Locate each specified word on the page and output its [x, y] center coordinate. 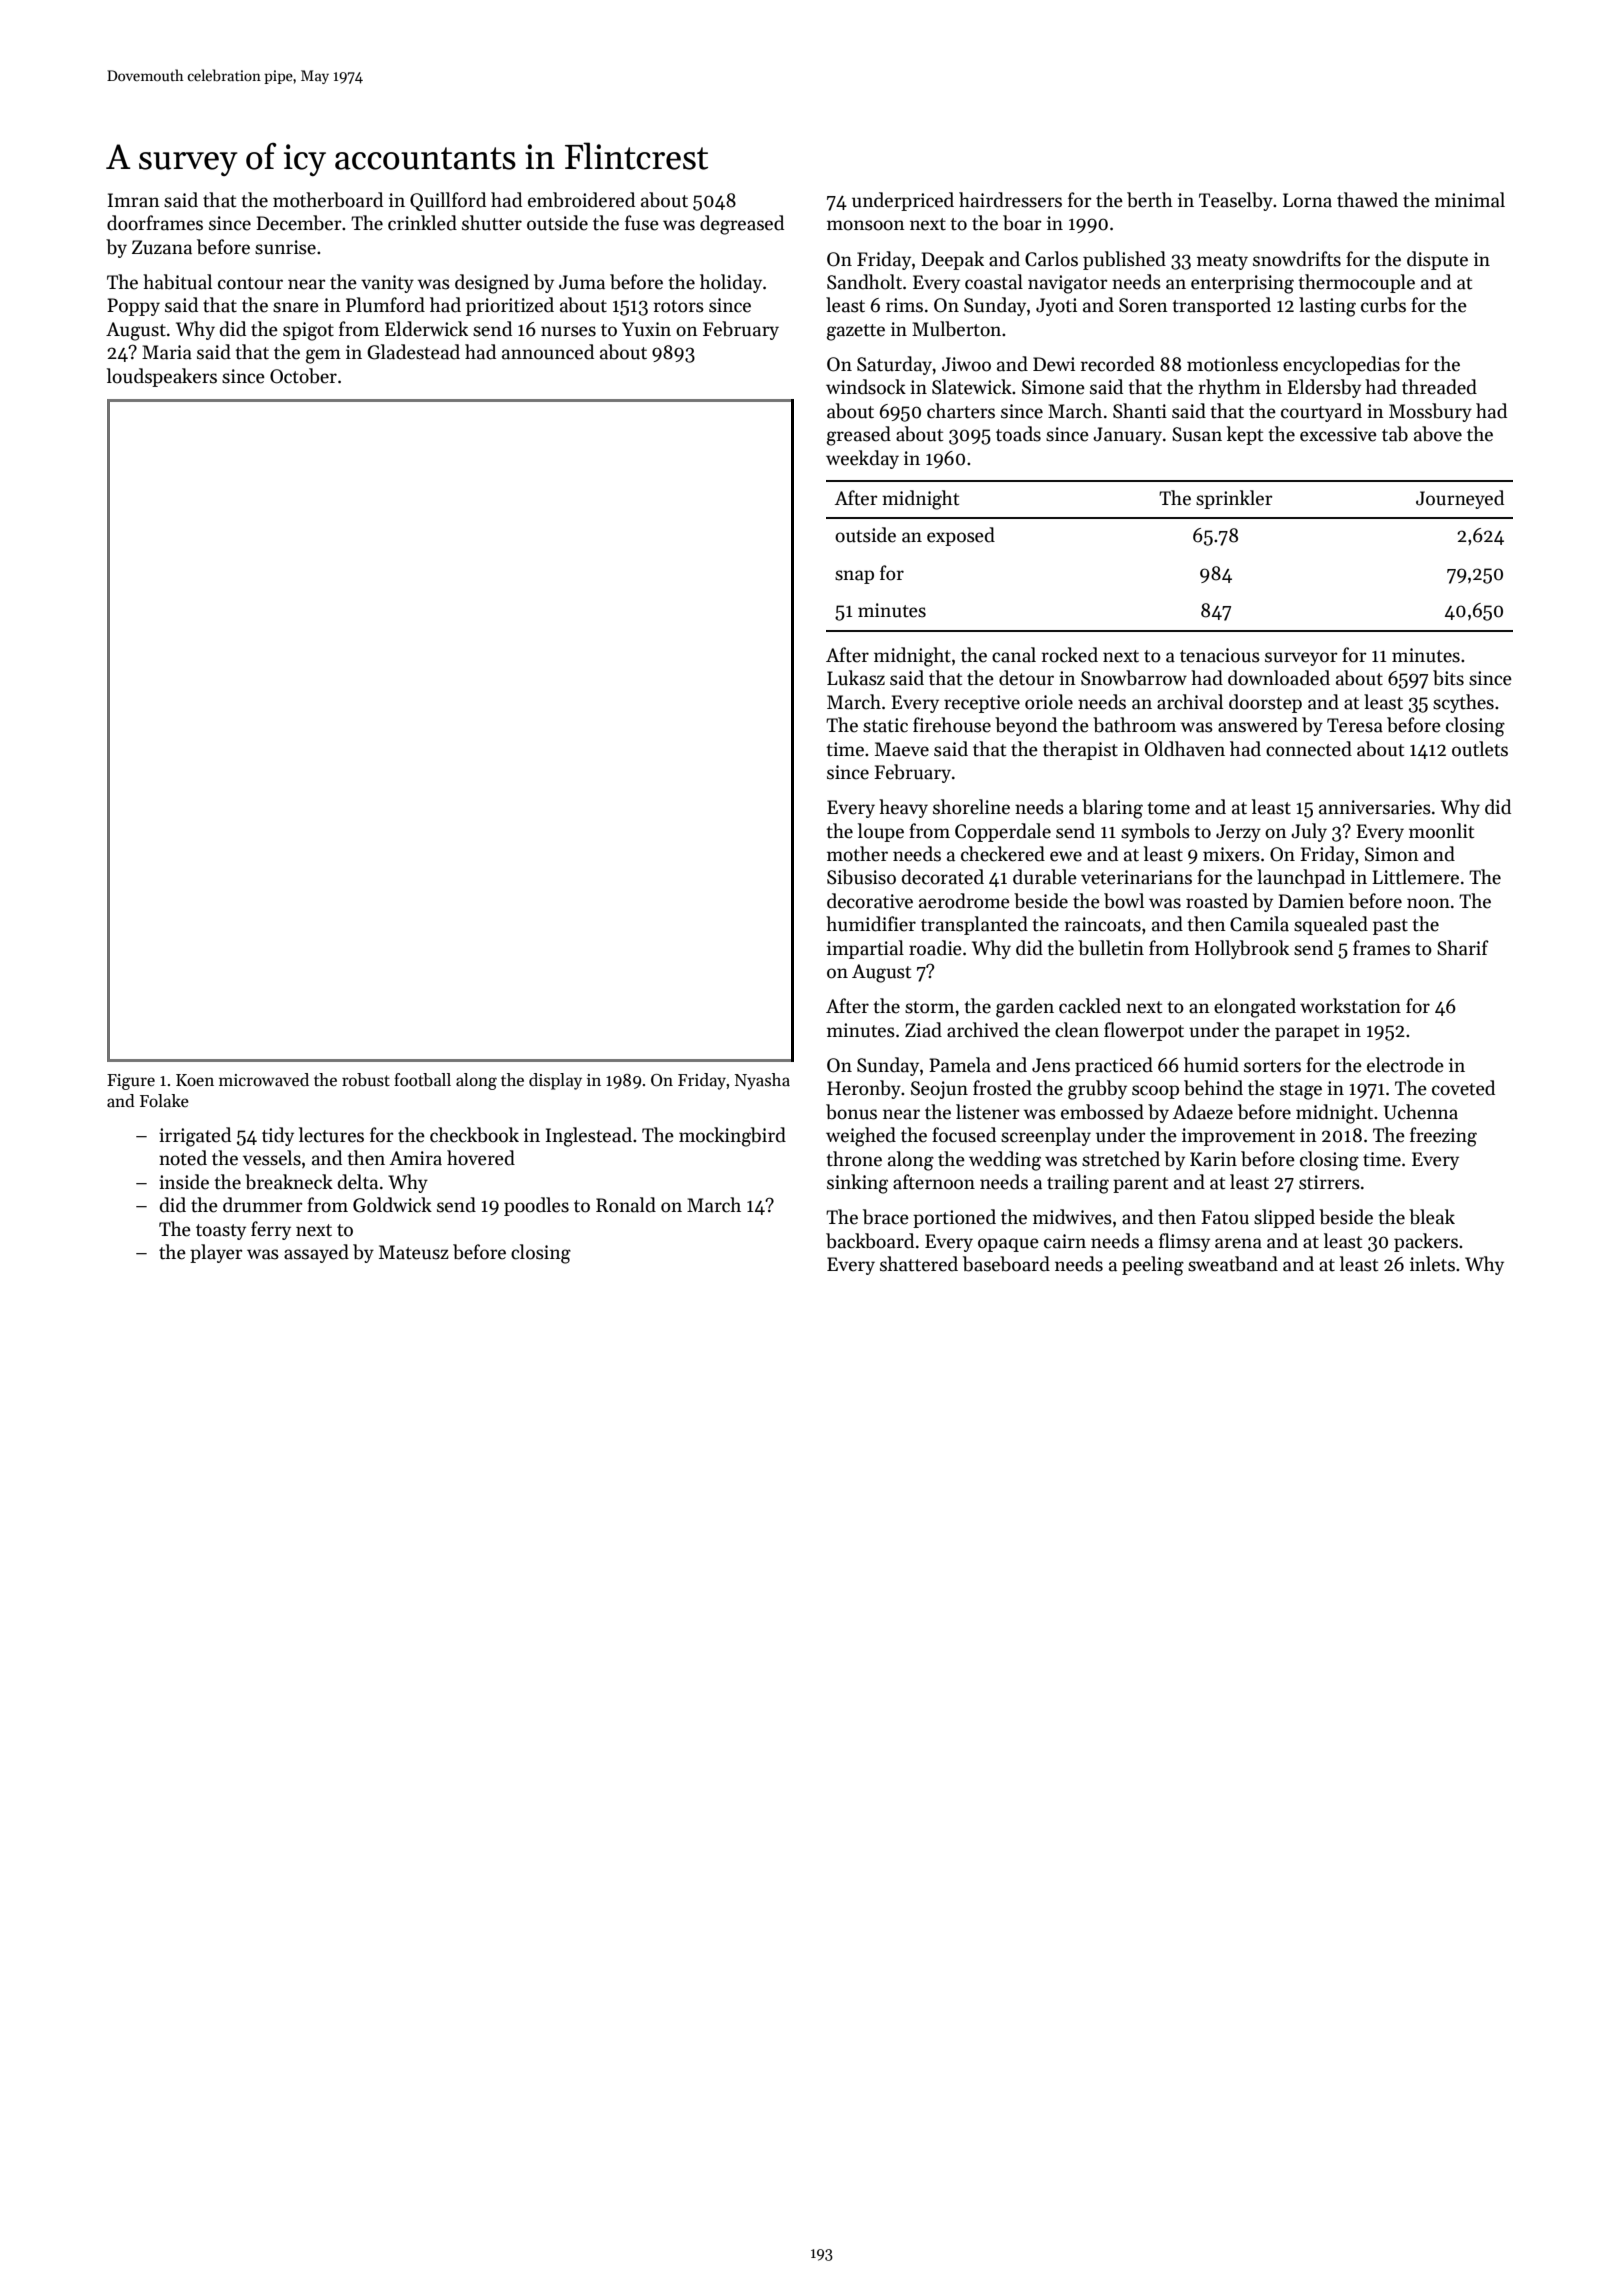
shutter [492, 223]
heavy [903, 808]
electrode [1405, 1065]
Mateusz [414, 1252]
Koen [195, 1080]
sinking [857, 1184]
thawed [1367, 200]
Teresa [1355, 725]
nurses [568, 331]
